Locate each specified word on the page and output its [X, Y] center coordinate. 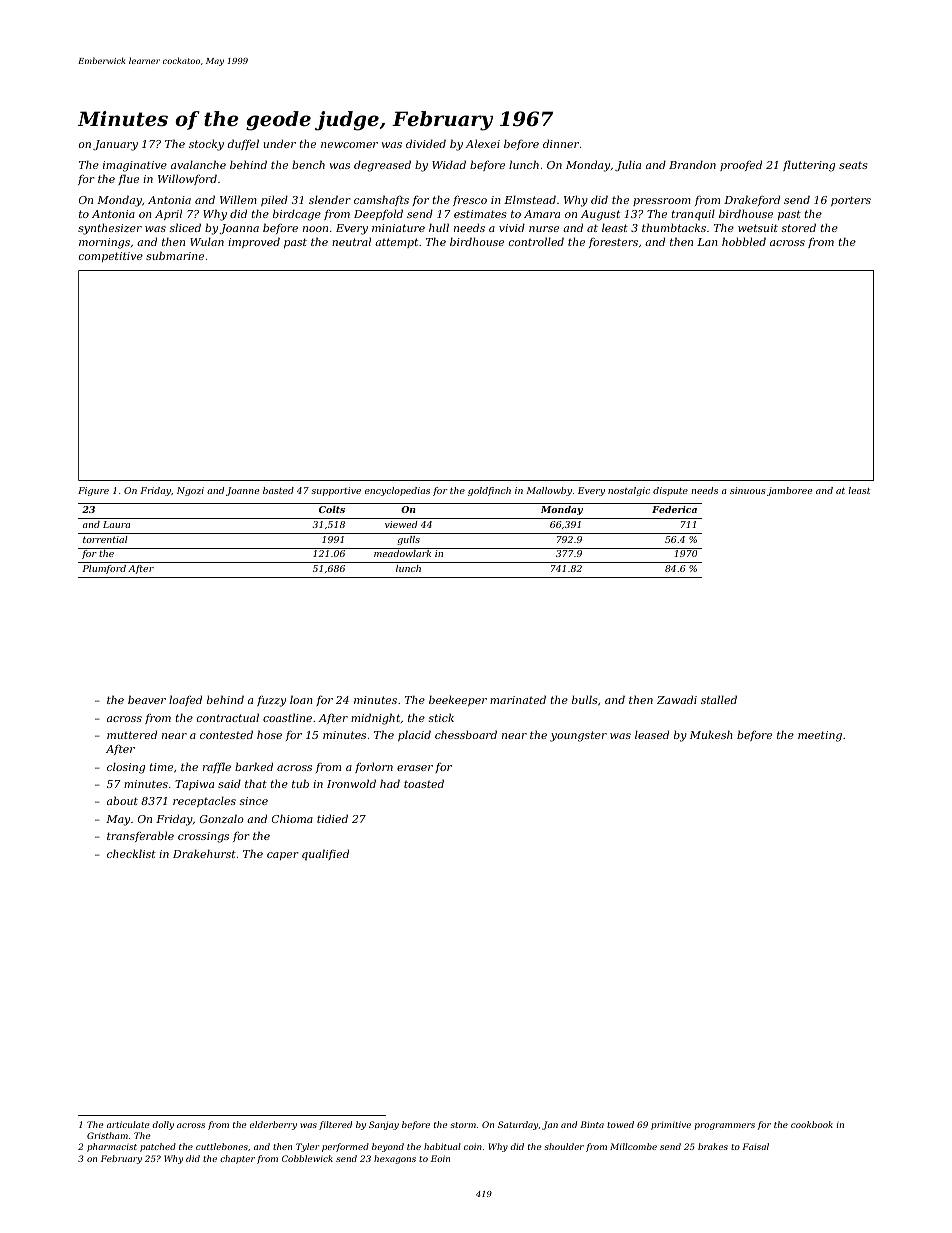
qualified [325, 855]
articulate [128, 1124]
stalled [719, 699]
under [279, 143]
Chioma [292, 818]
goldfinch [489, 491]
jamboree [789, 491]
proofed [741, 165]
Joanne [242, 491]
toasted [424, 783]
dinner [561, 143]
